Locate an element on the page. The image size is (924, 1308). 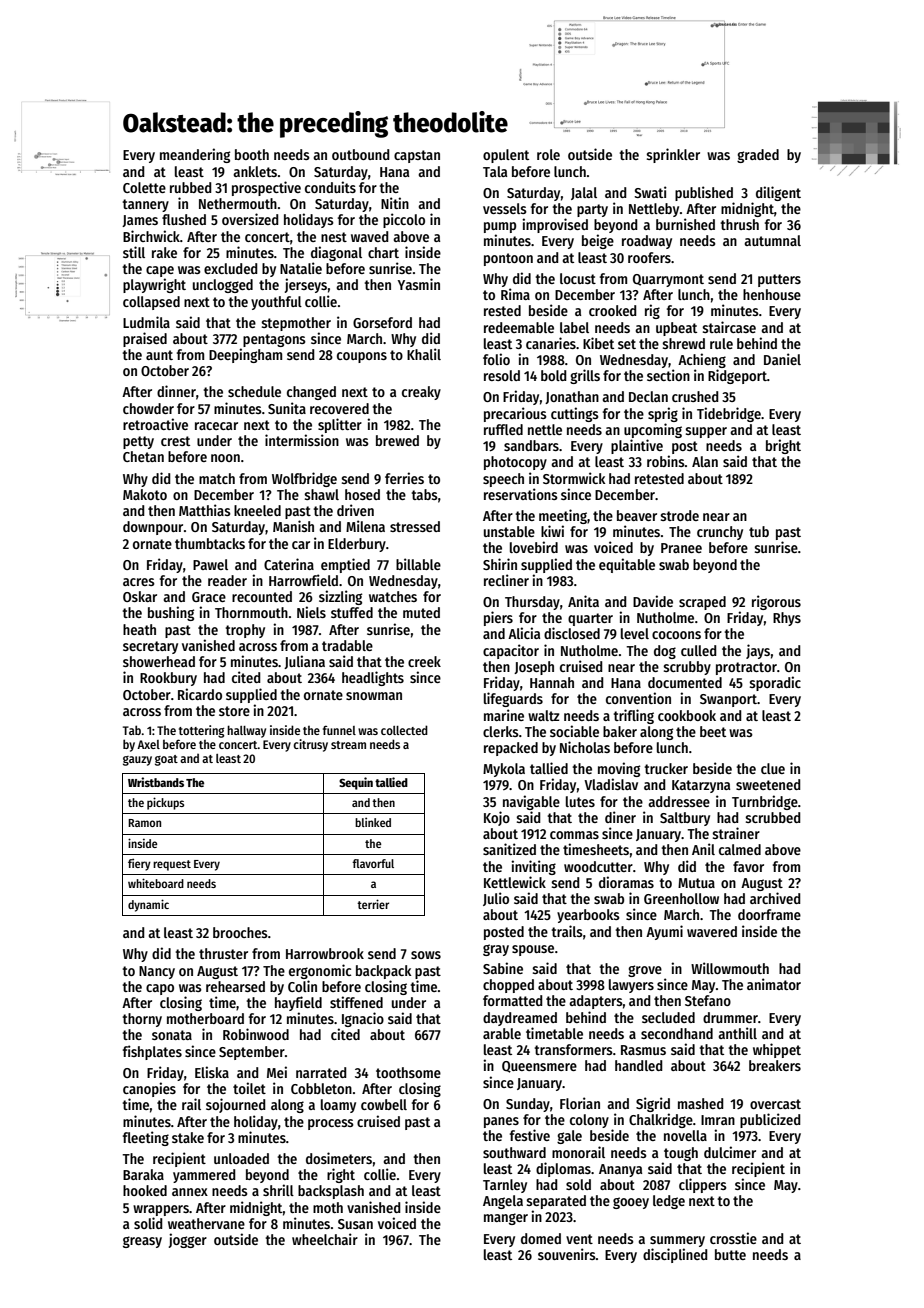
wheelchair is located at coordinates (325, 1239).
